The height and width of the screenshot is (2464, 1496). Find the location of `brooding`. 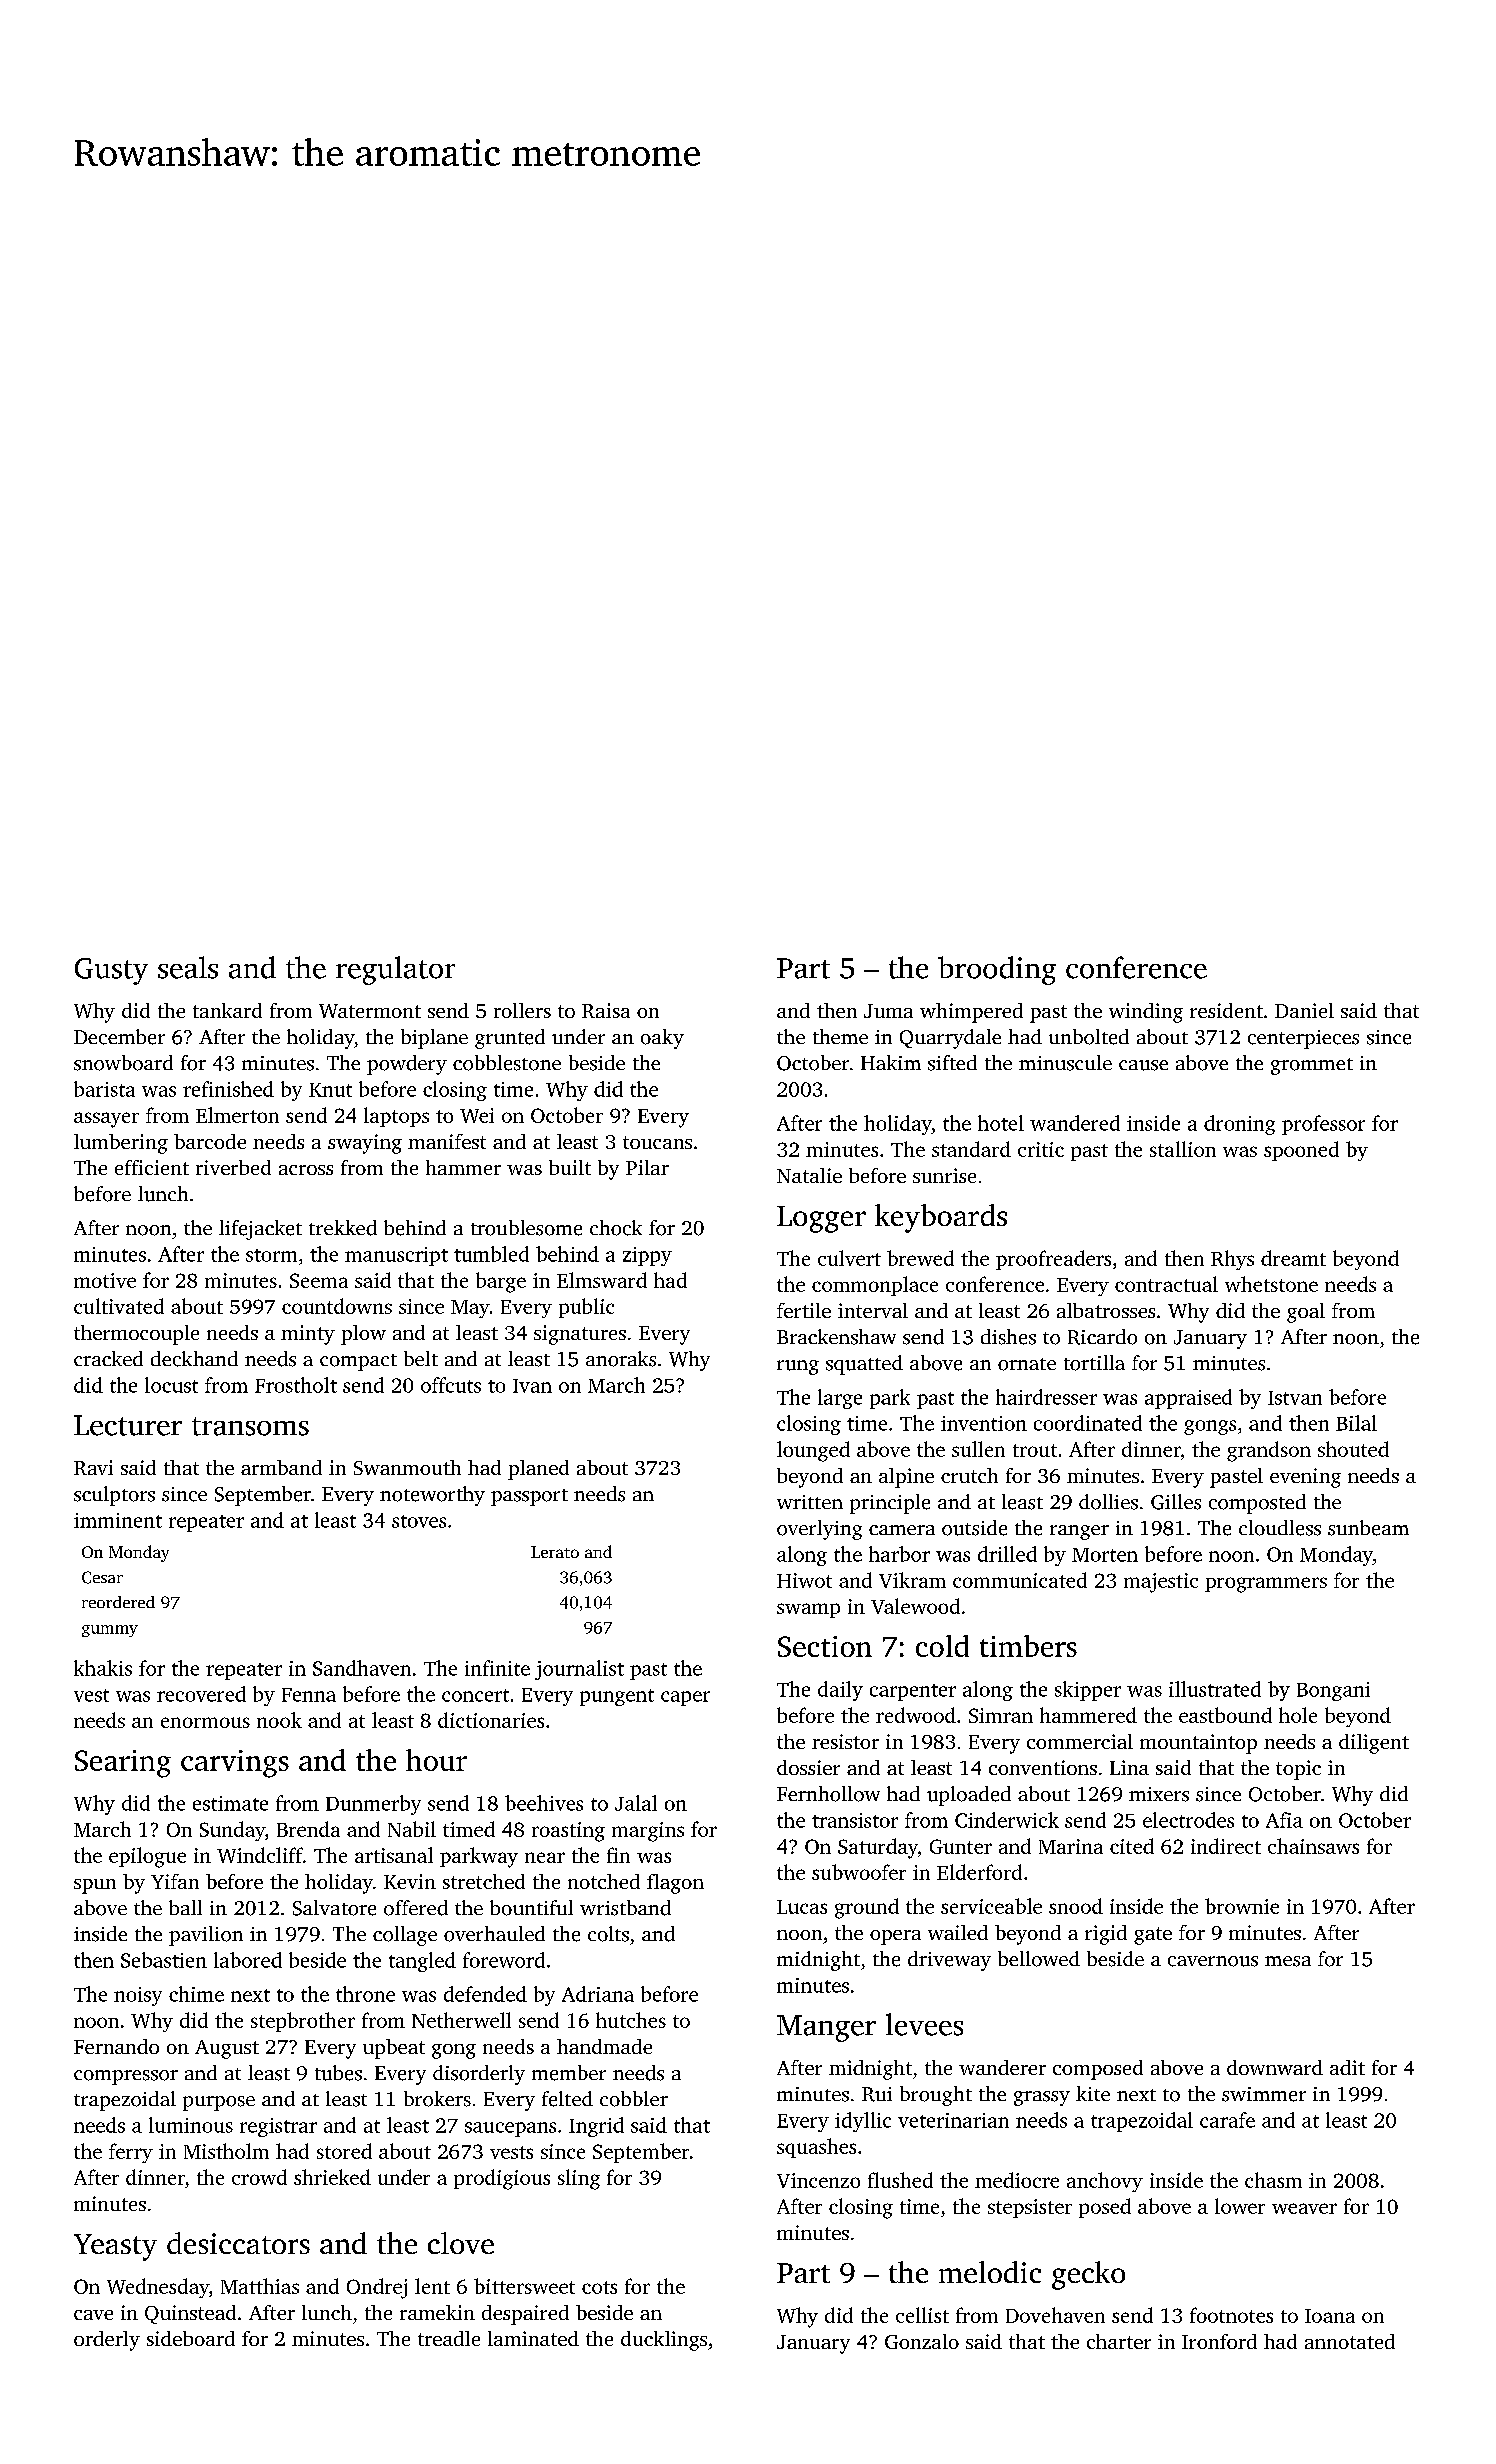

brooding is located at coordinates (997, 970).
